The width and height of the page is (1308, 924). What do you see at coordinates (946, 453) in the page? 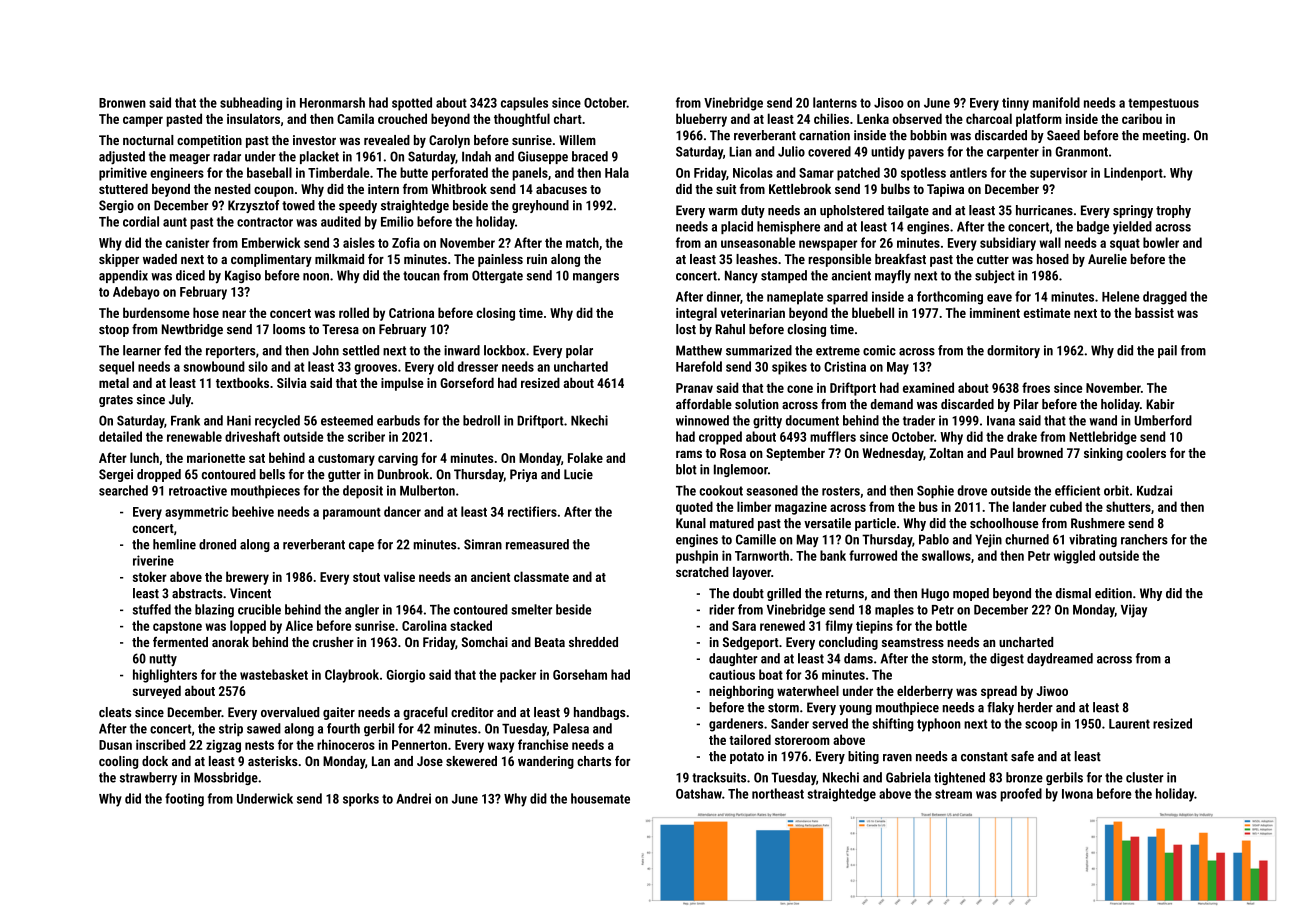
I see `Zoltan` at bounding box center [946, 453].
